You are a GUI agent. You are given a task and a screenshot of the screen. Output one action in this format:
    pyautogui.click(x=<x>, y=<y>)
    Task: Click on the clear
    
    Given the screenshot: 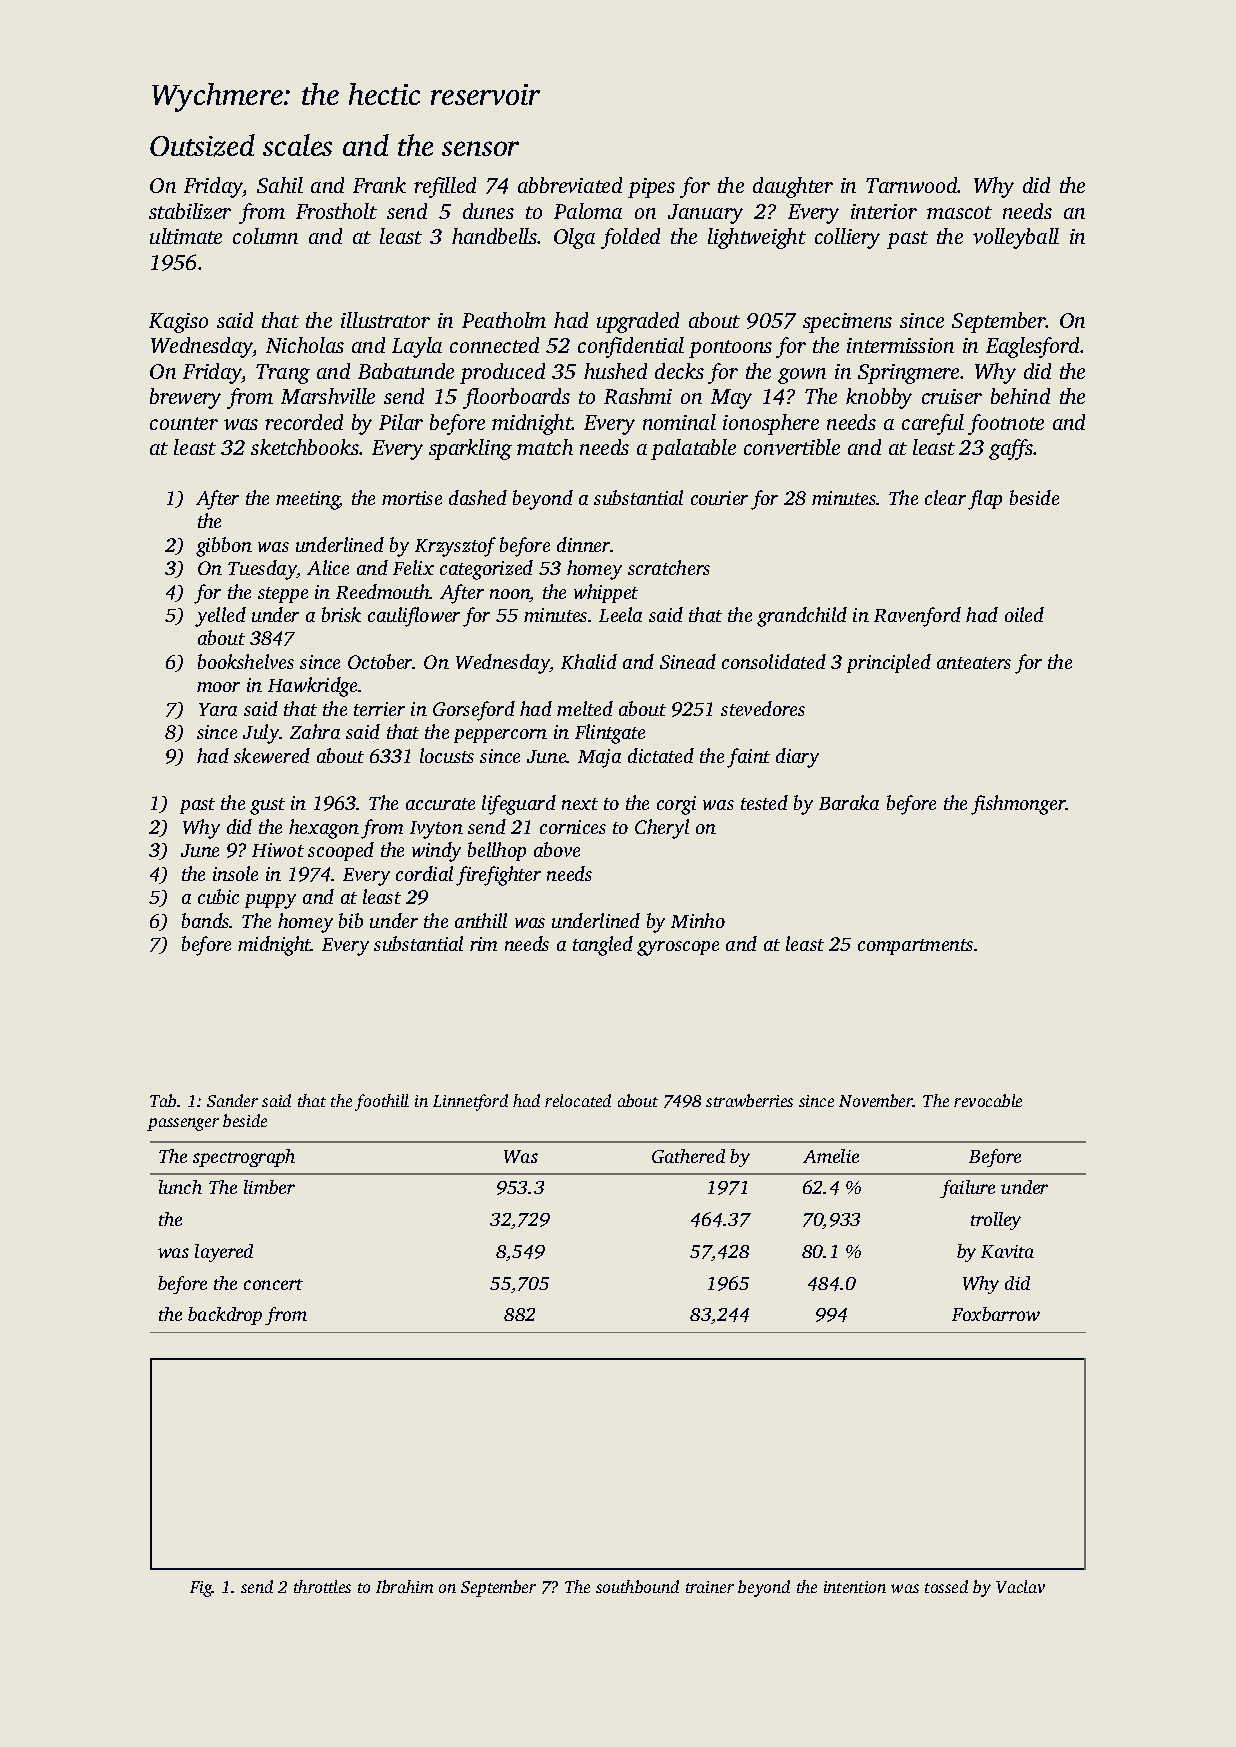 What is the action you would take?
    pyautogui.click(x=945, y=497)
